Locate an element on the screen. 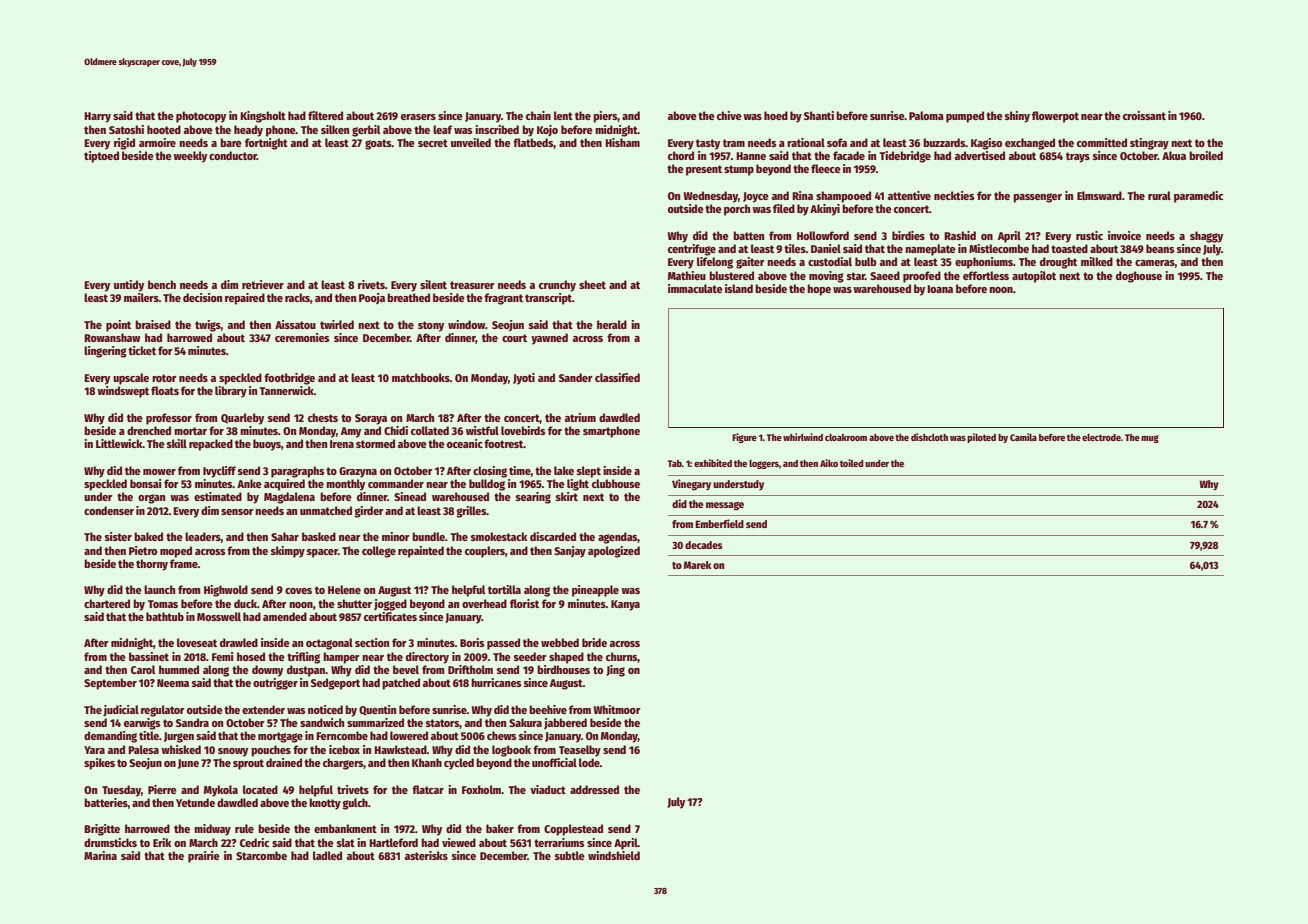 This screenshot has width=1308, height=924. baker is located at coordinates (500, 828).
